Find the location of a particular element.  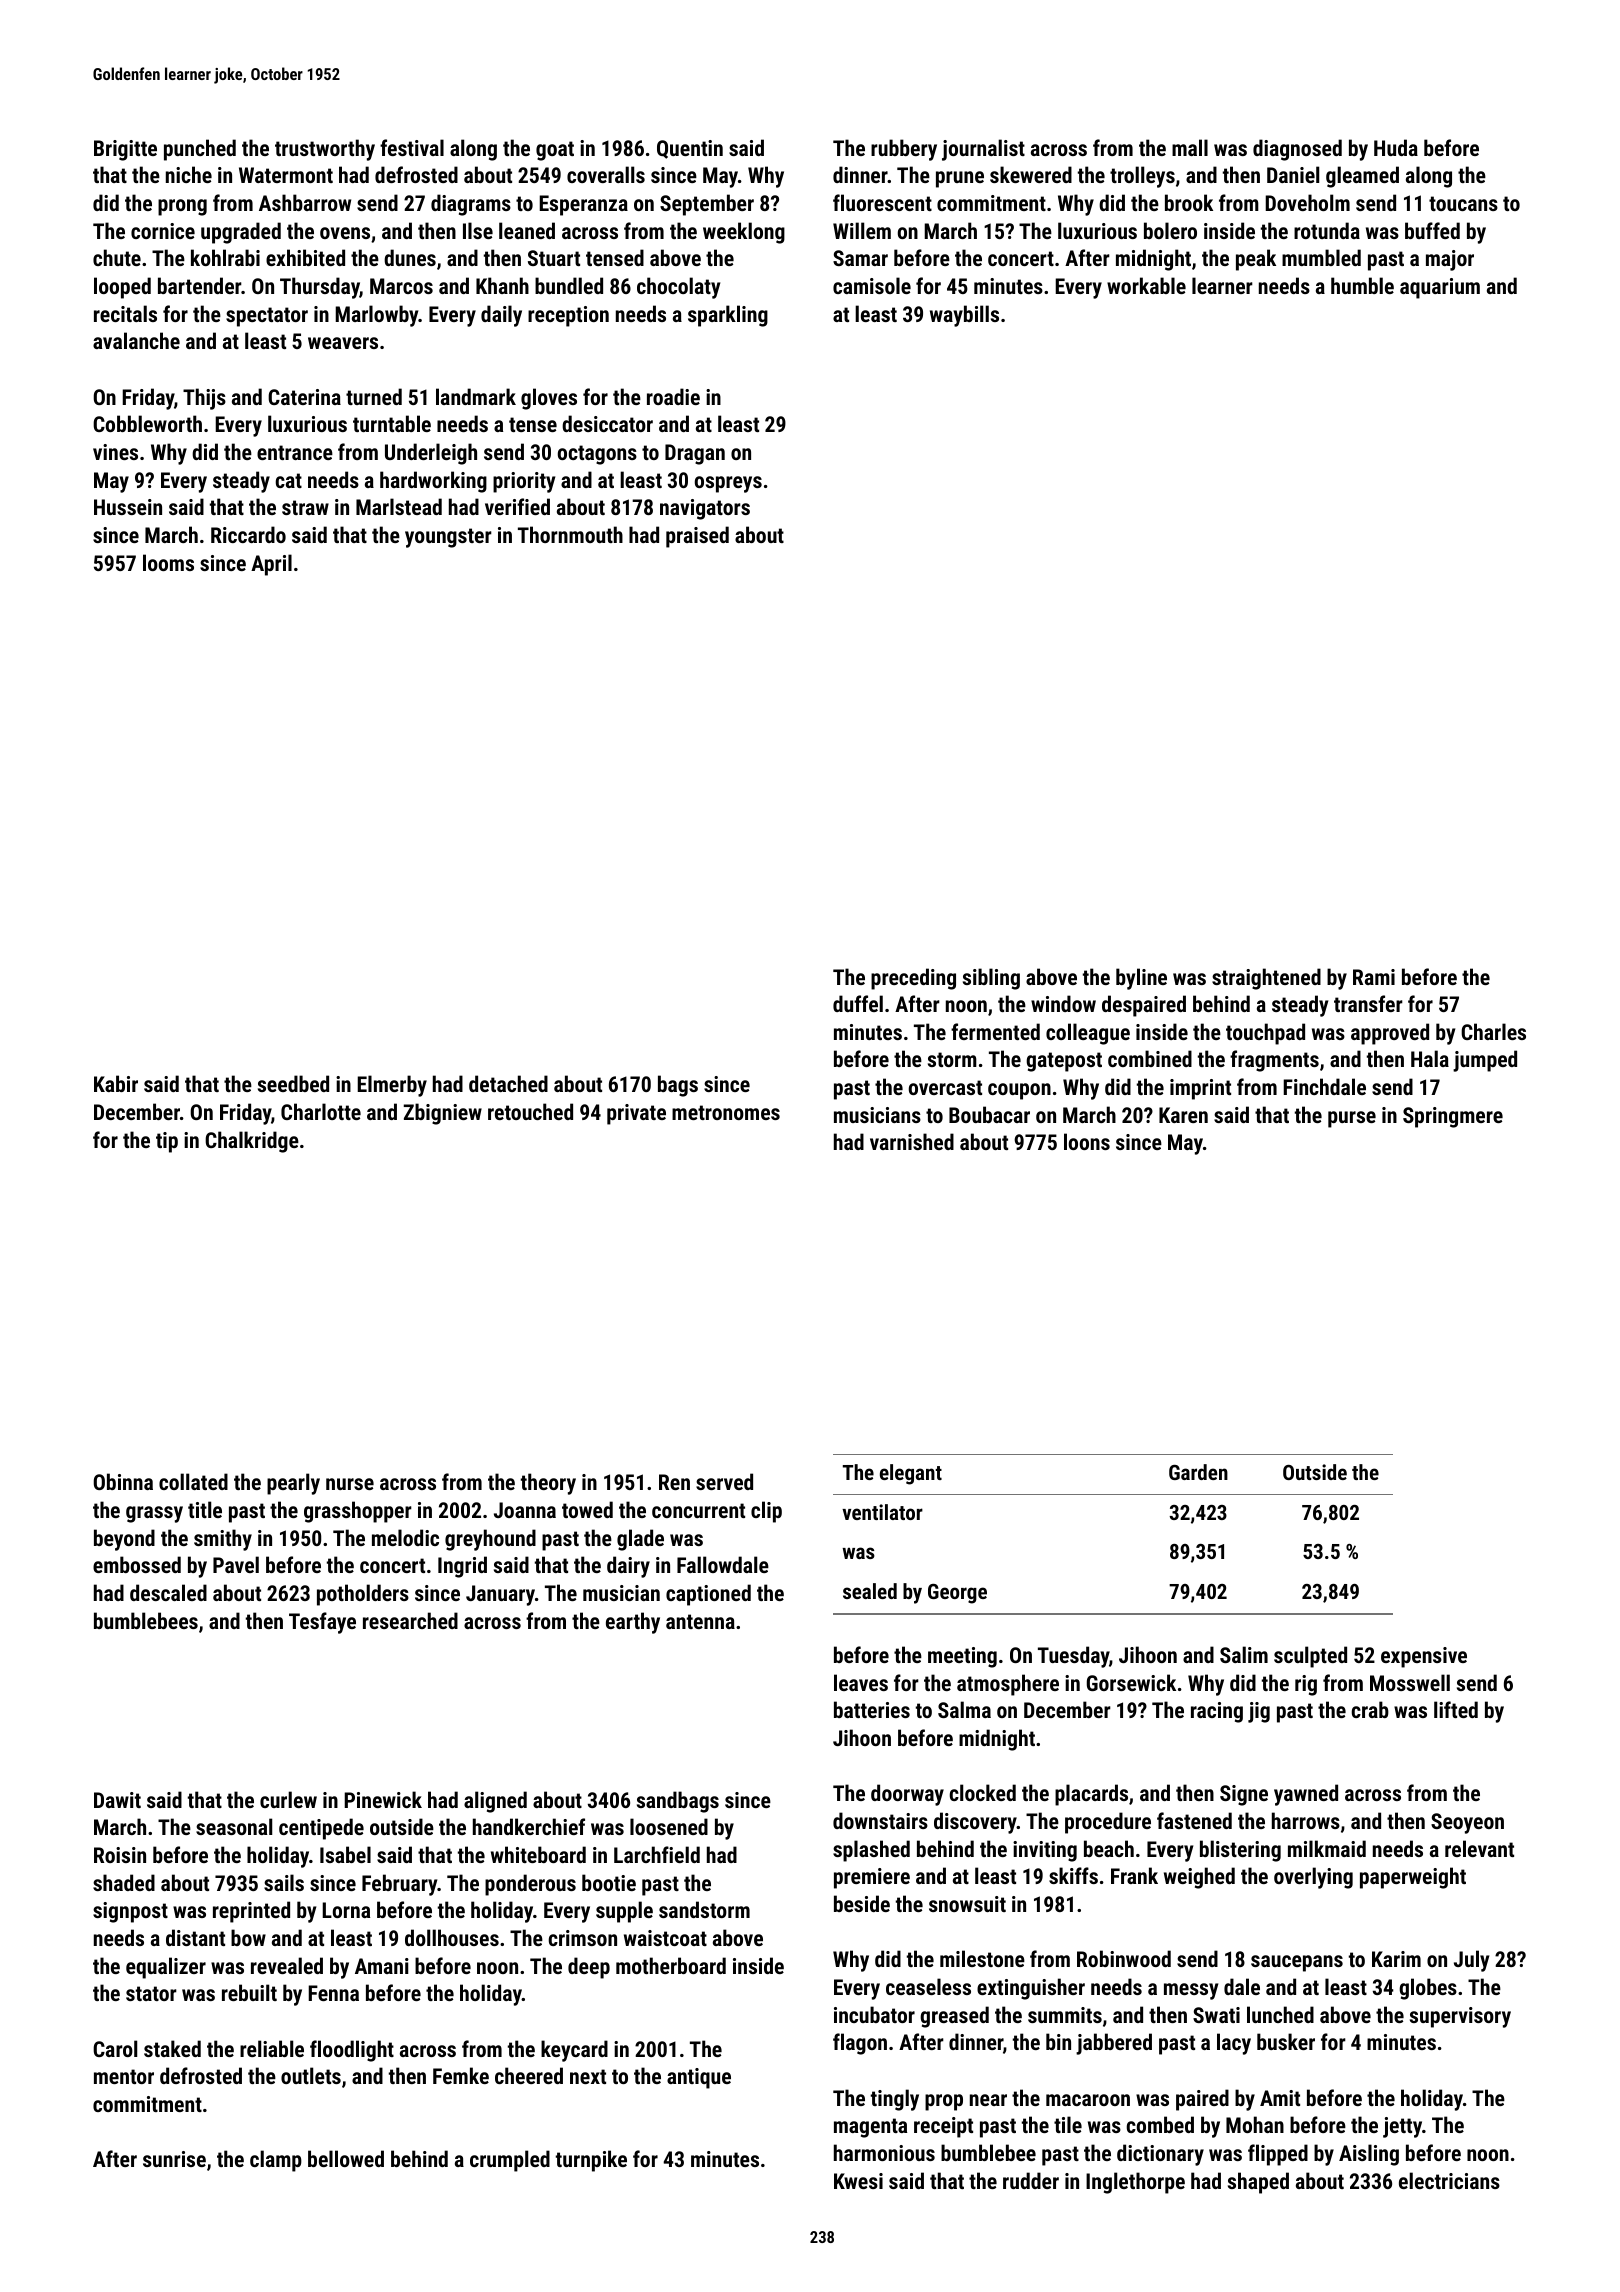

trustworthy is located at coordinates (325, 150).
